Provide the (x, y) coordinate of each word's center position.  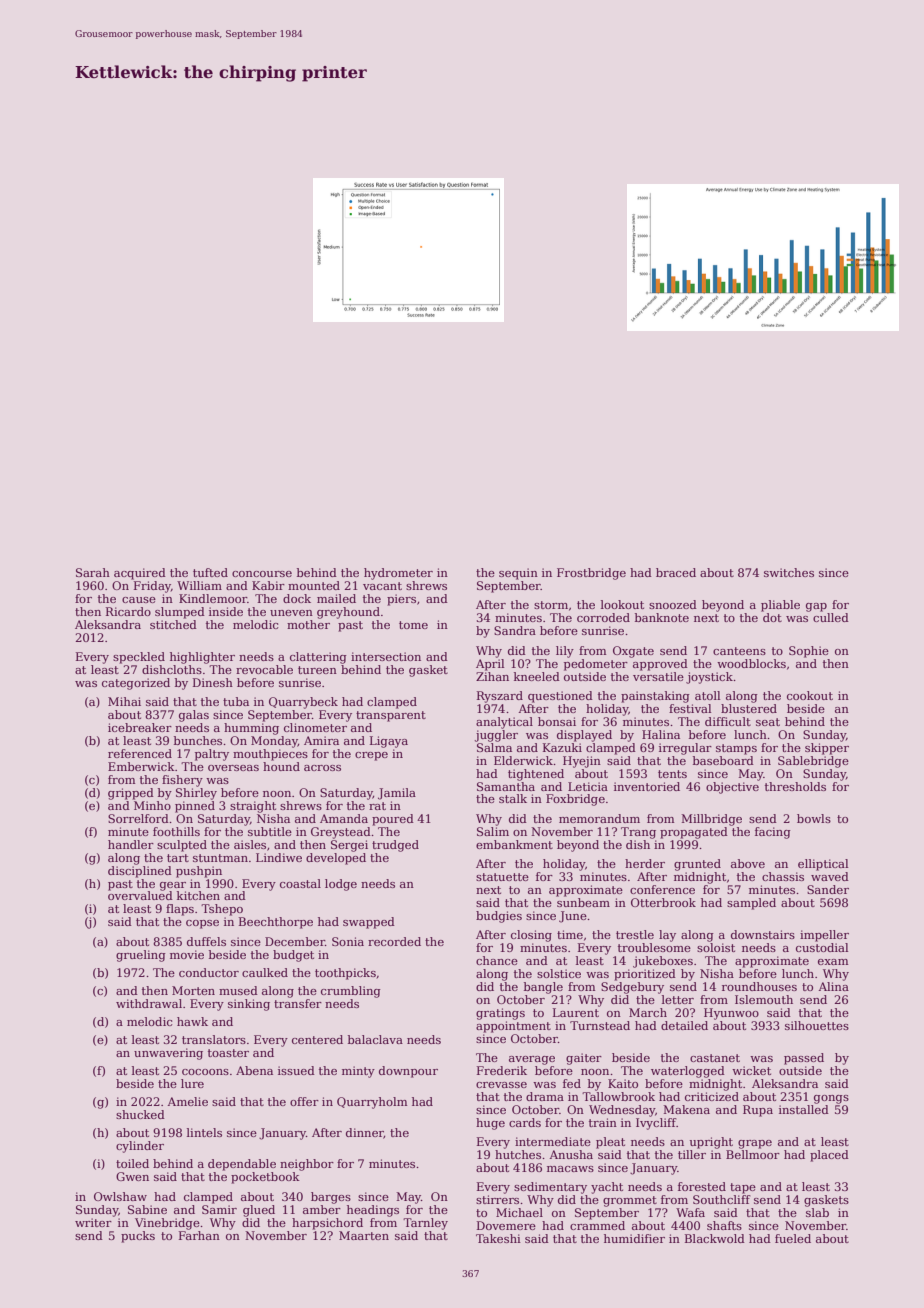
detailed (684, 1025)
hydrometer (398, 574)
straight (253, 807)
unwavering (168, 1054)
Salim (493, 831)
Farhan (199, 1235)
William (199, 585)
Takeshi (498, 1238)
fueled (793, 1238)
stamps (736, 749)
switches (789, 572)
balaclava (375, 1039)
